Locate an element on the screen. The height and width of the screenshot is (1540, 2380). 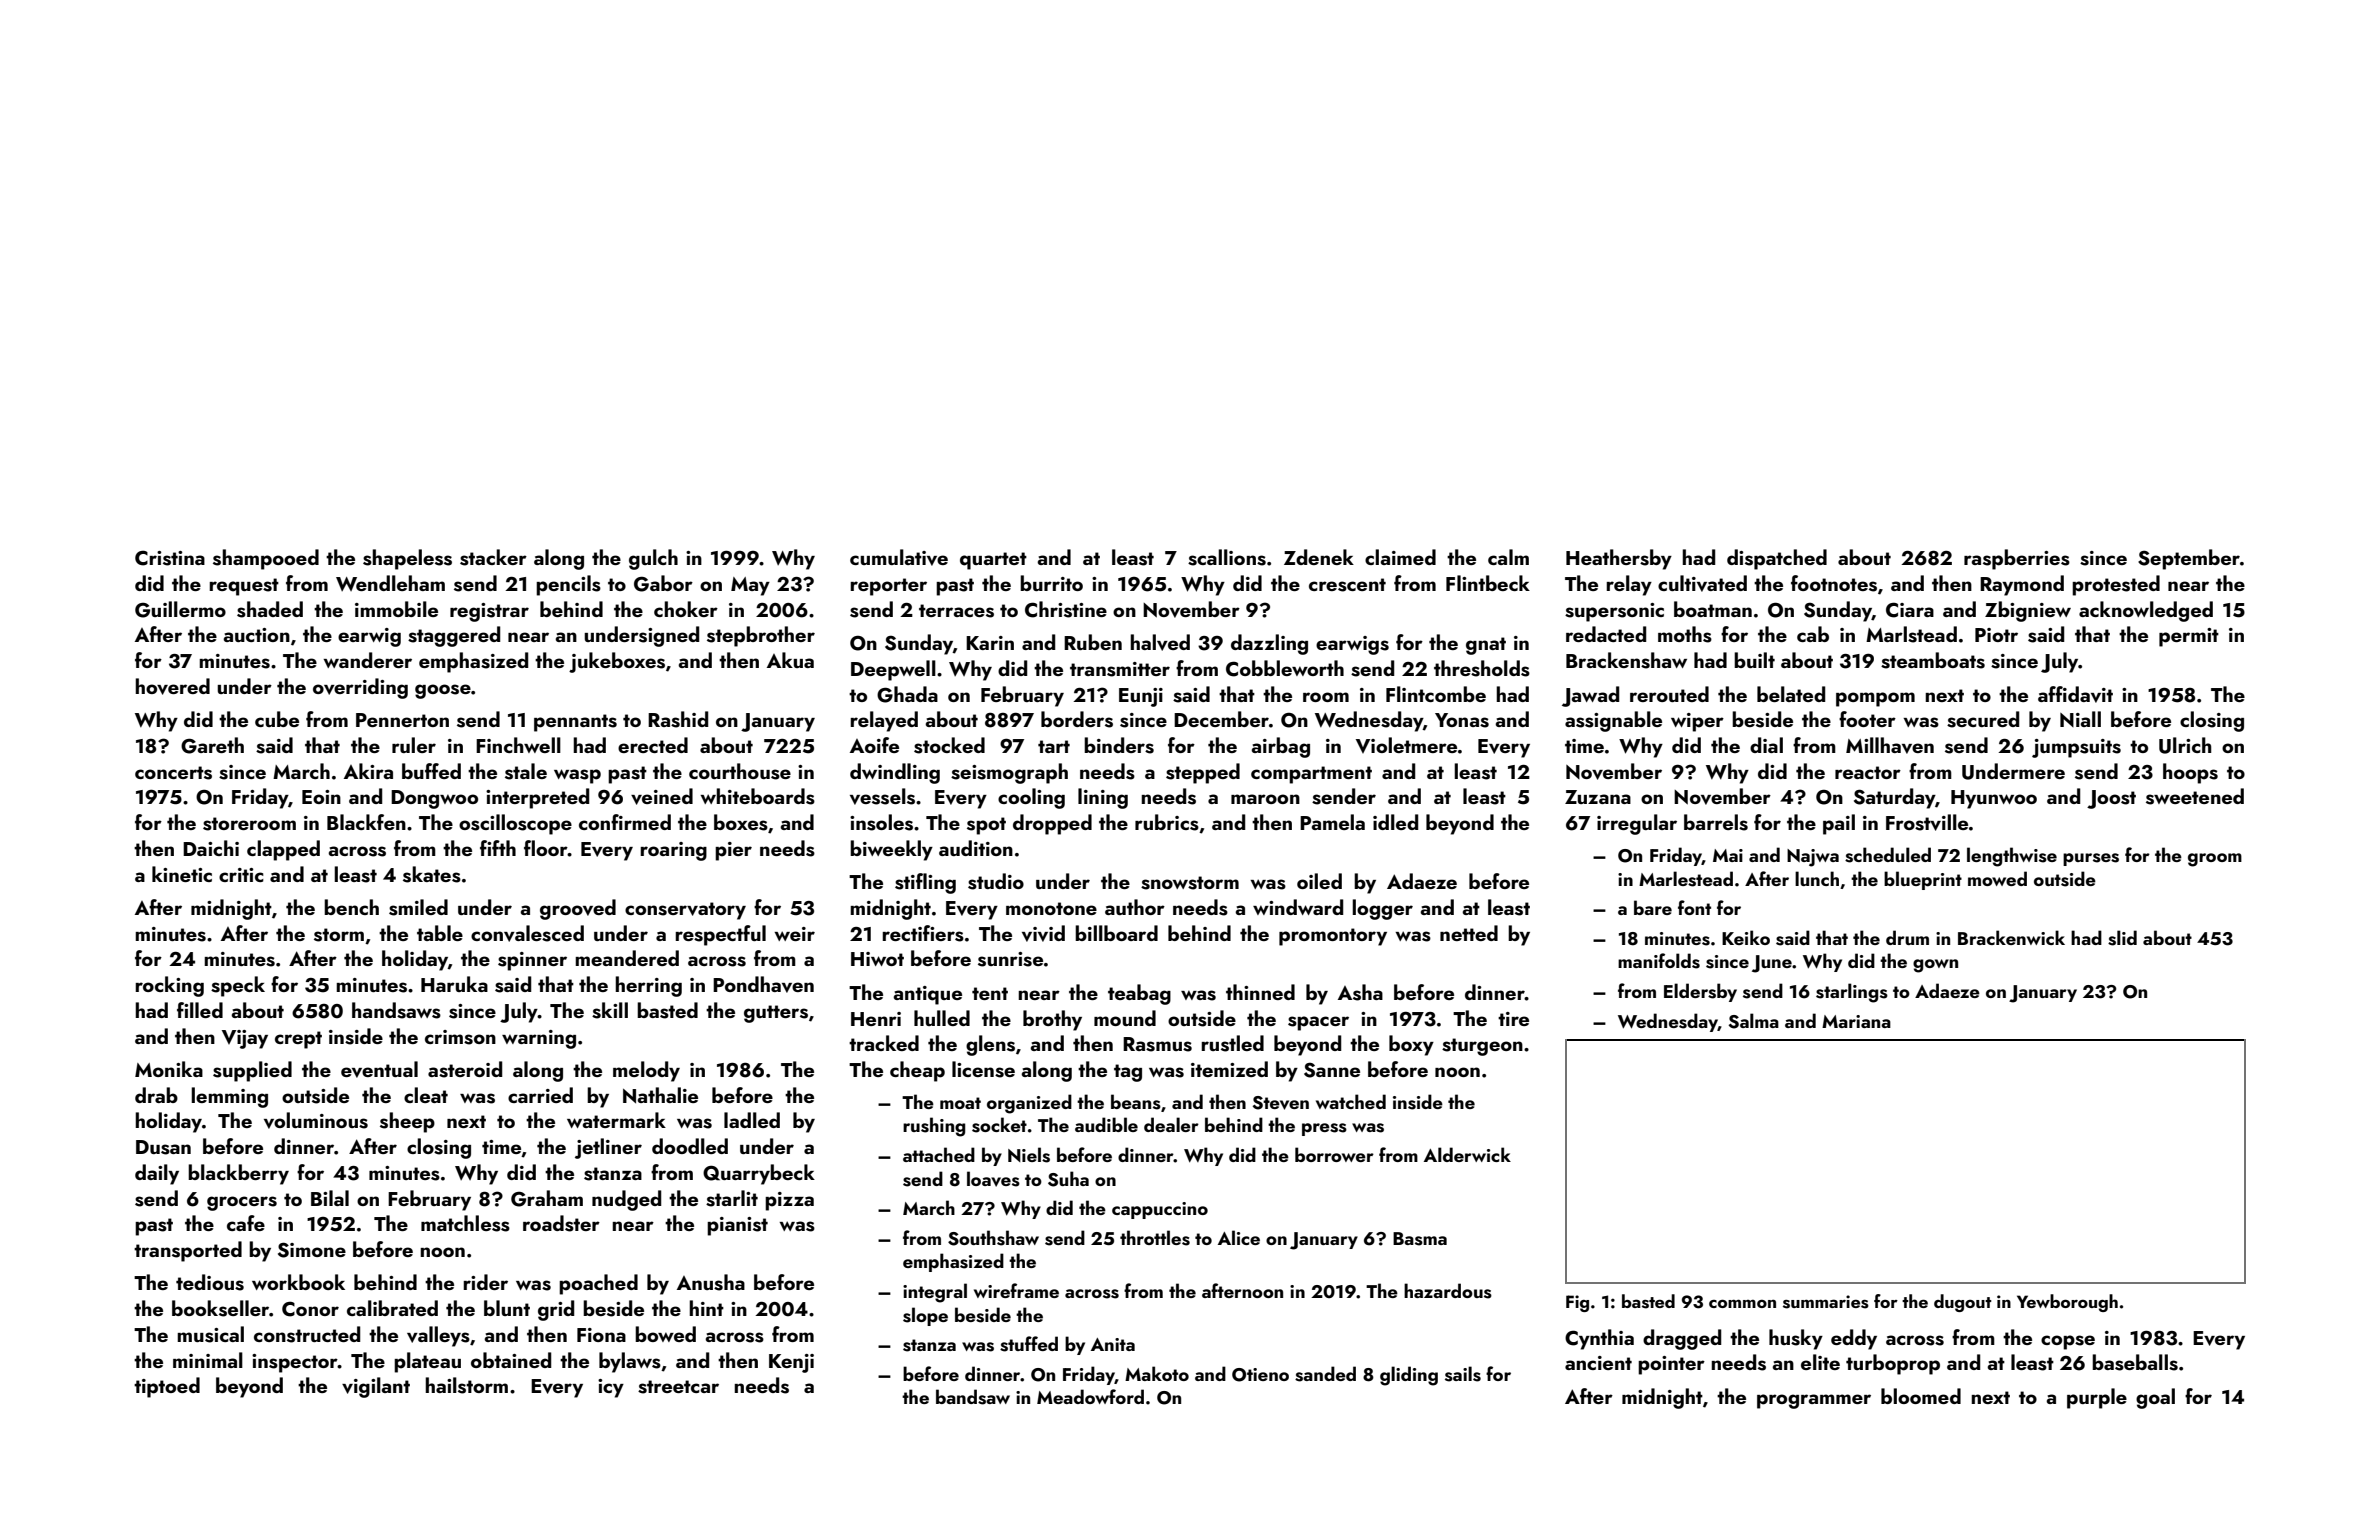
airbag is located at coordinates (1280, 747).
